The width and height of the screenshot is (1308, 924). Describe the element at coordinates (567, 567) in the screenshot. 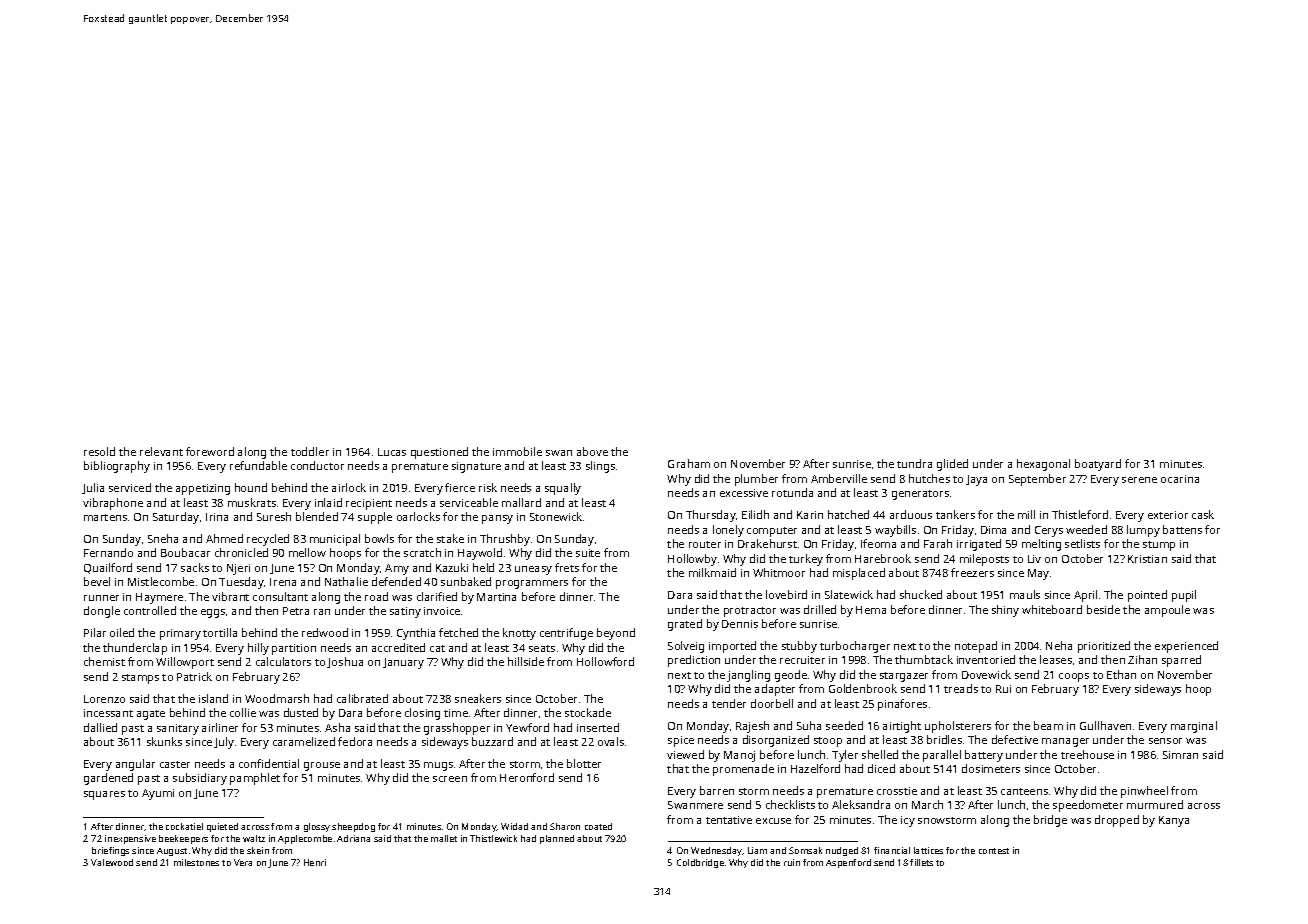

I see `frets` at that location.
